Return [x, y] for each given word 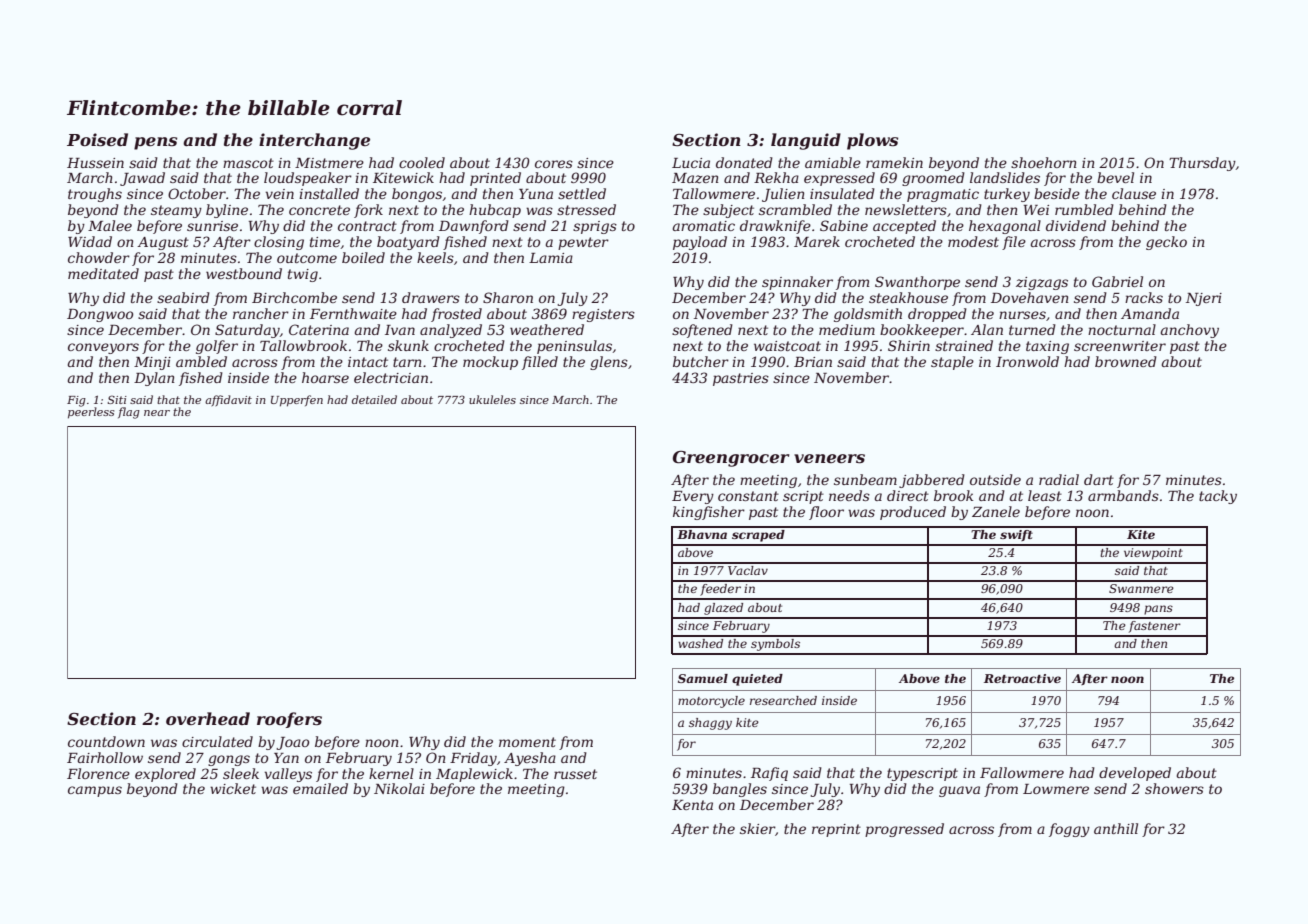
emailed [320, 788]
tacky [1218, 497]
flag [129, 413]
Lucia [691, 163]
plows [872, 141]
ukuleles [492, 399]
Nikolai [399, 788]
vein [280, 194]
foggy [1069, 830]
